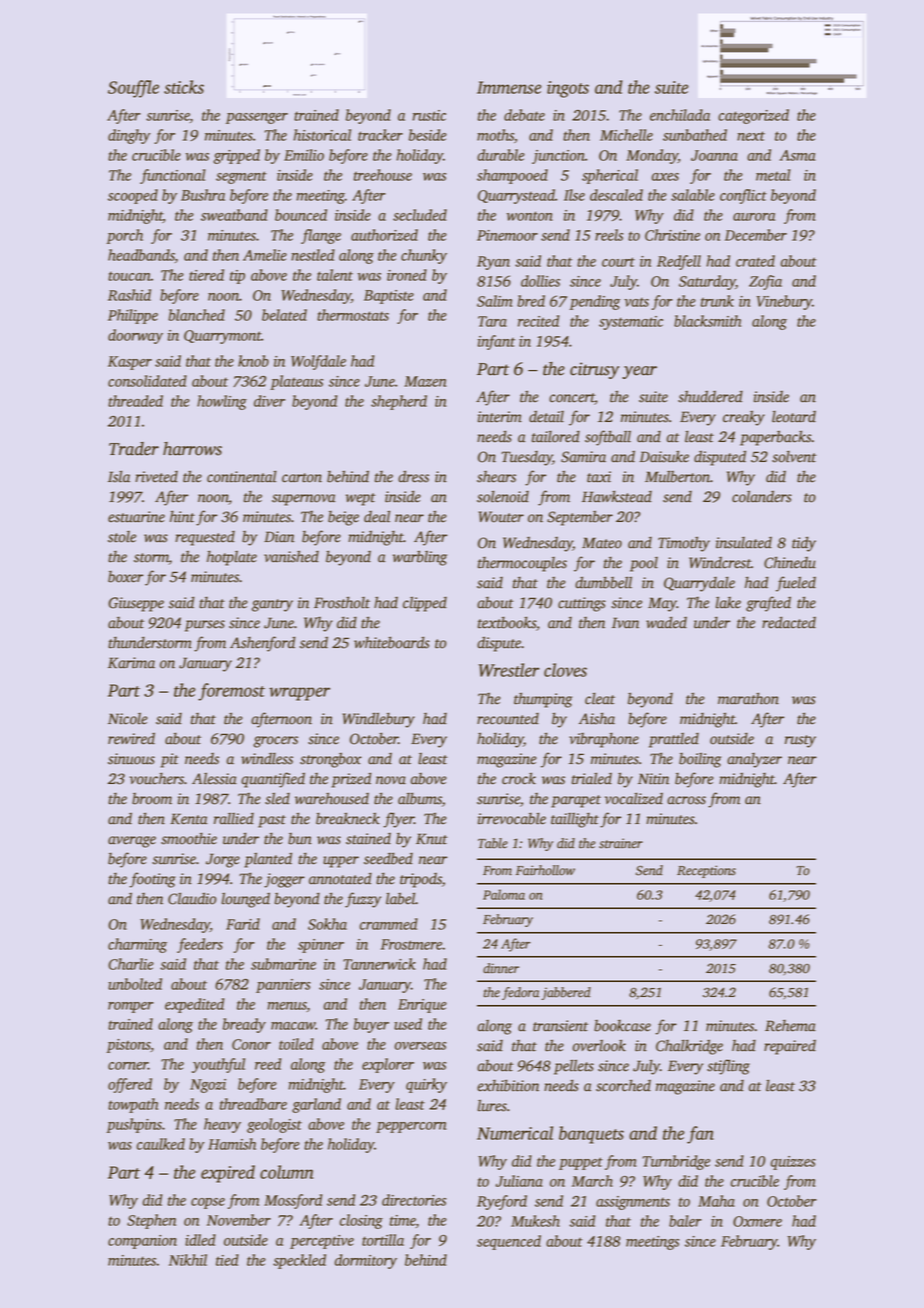 The width and height of the image is (924, 1308). What do you see at coordinates (141, 256) in the image?
I see `headbands` at bounding box center [141, 256].
